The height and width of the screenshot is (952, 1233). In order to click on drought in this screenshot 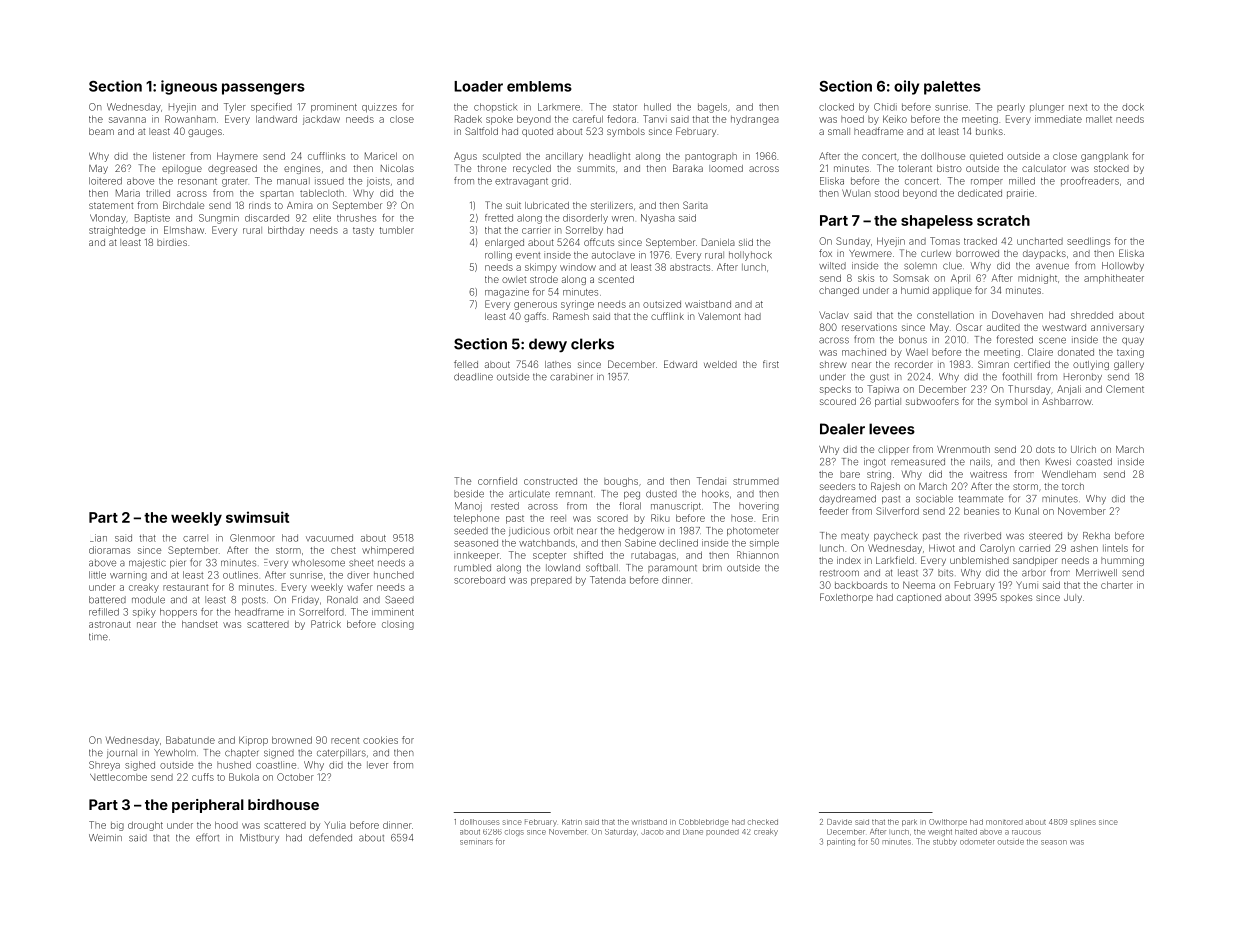, I will do `click(145, 826)`.
